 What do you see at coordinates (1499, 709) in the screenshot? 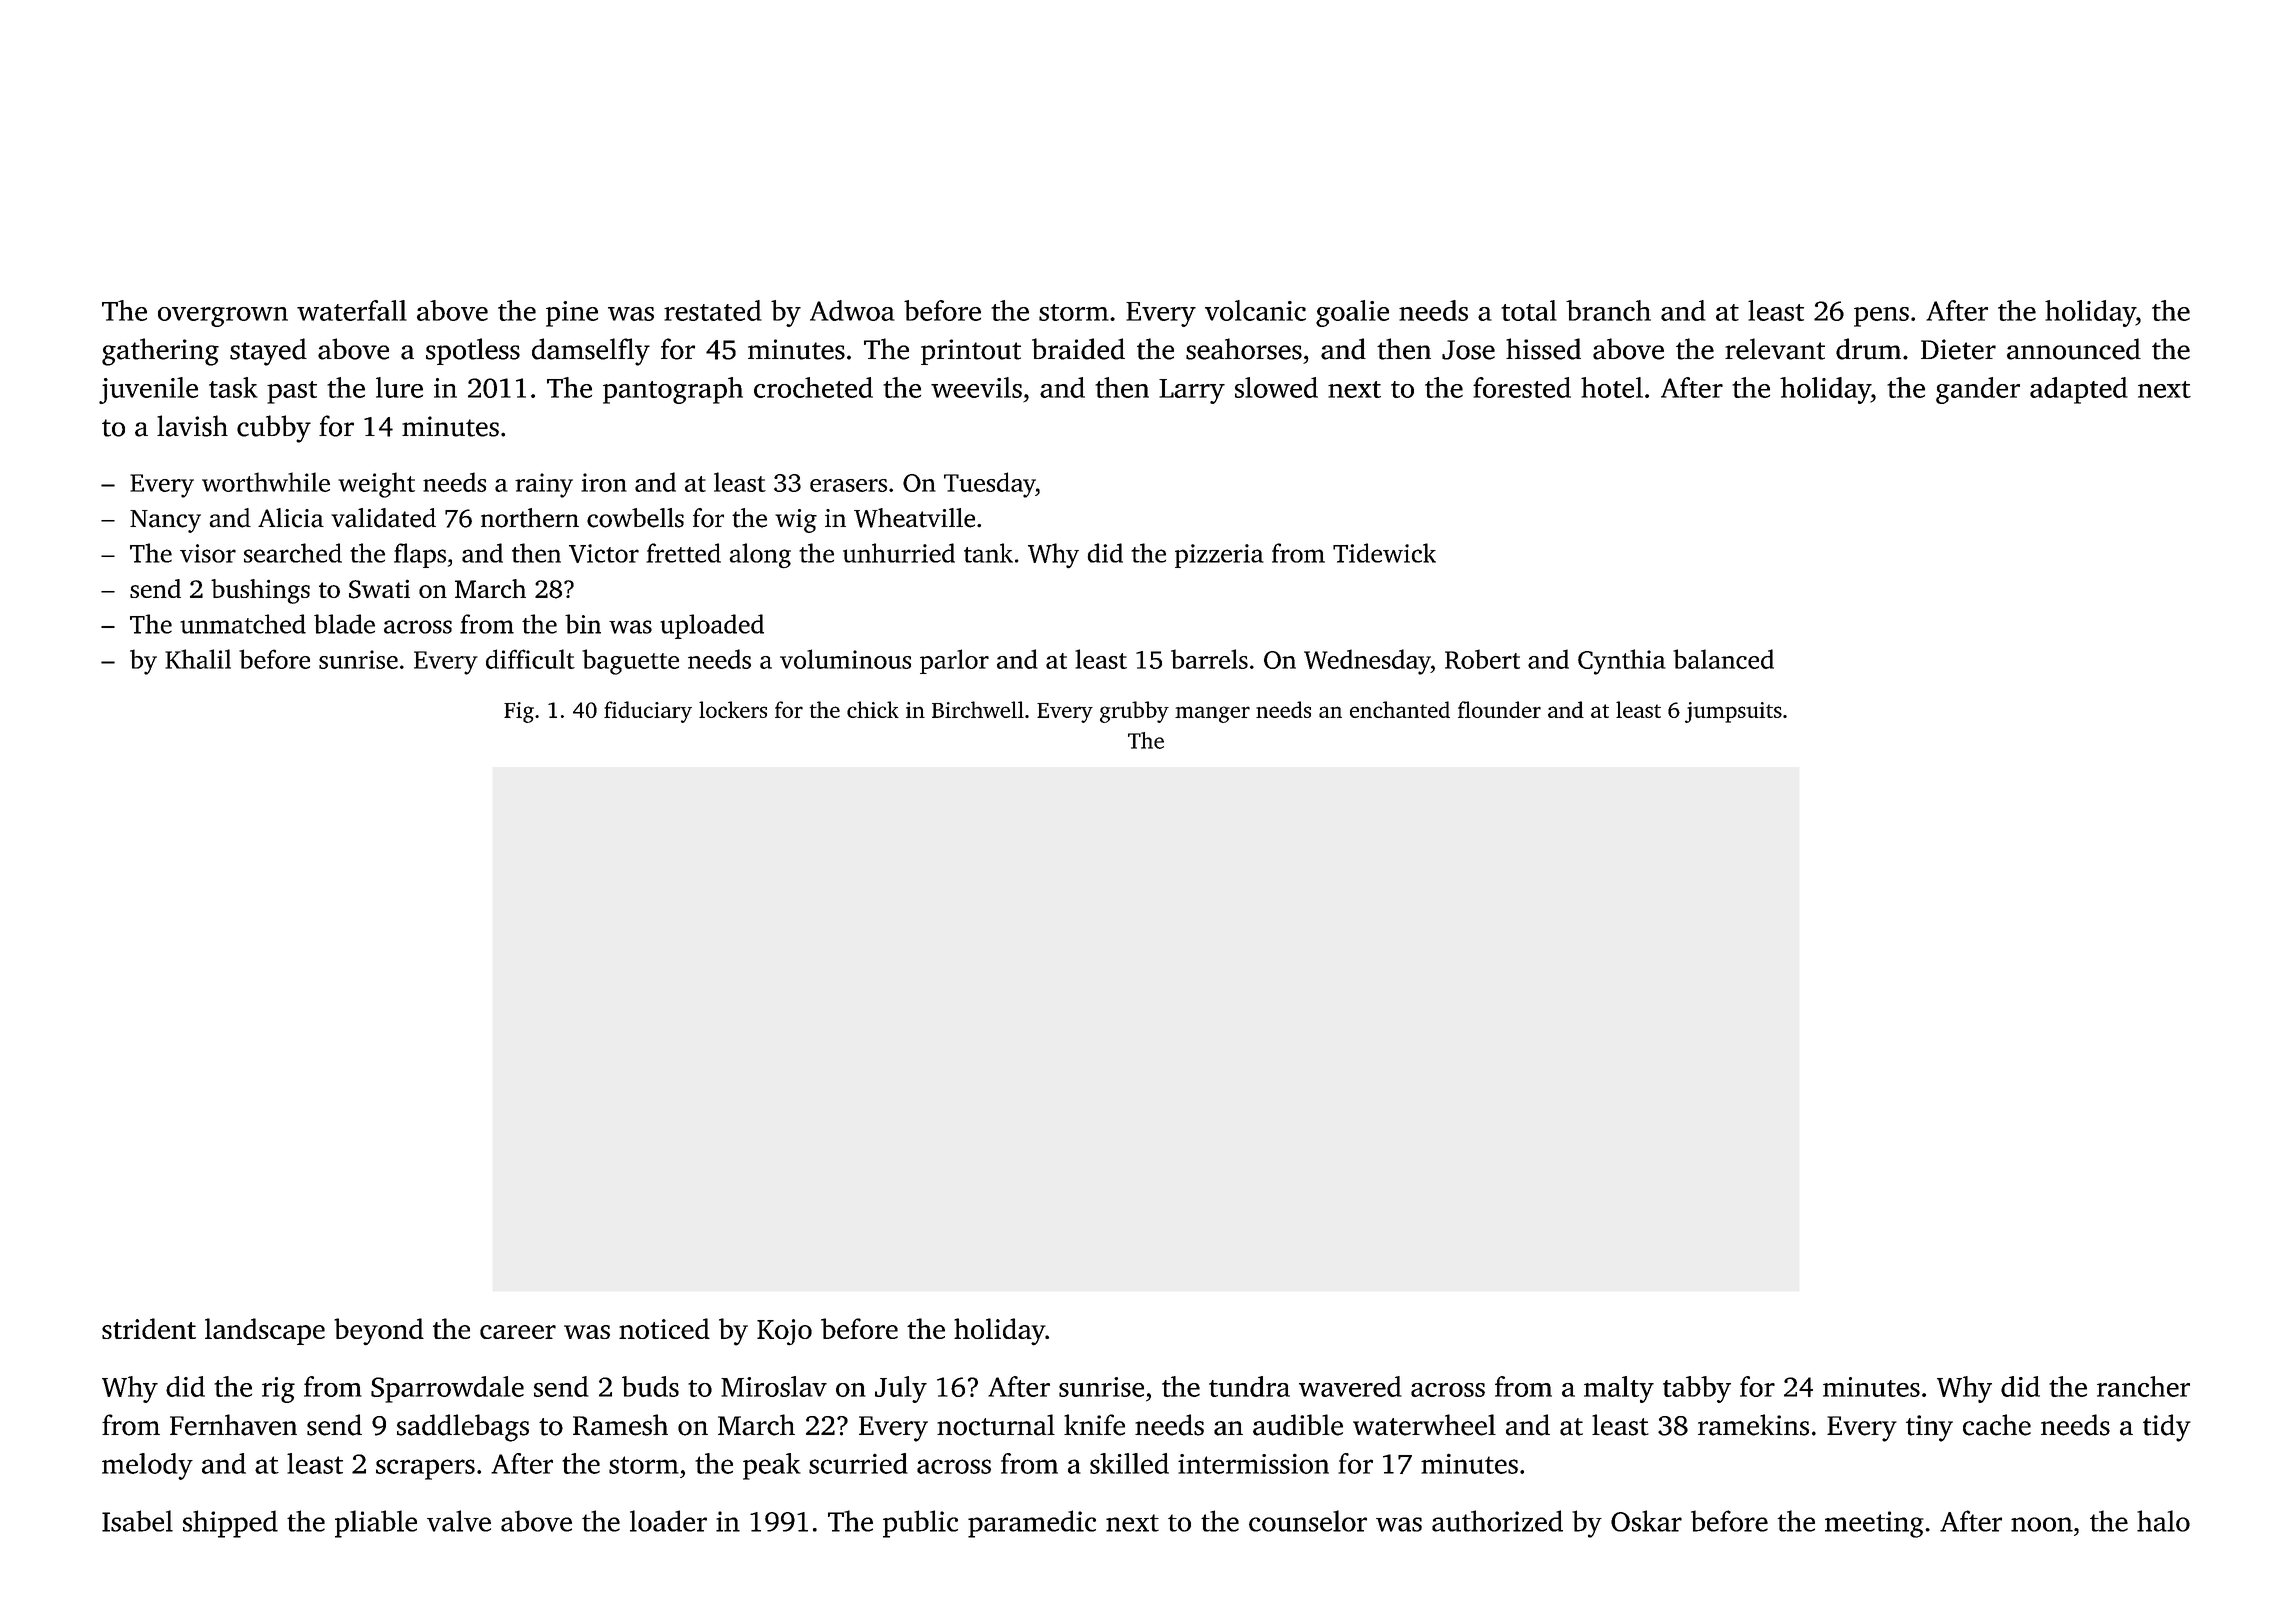
I see `flounder` at bounding box center [1499, 709].
